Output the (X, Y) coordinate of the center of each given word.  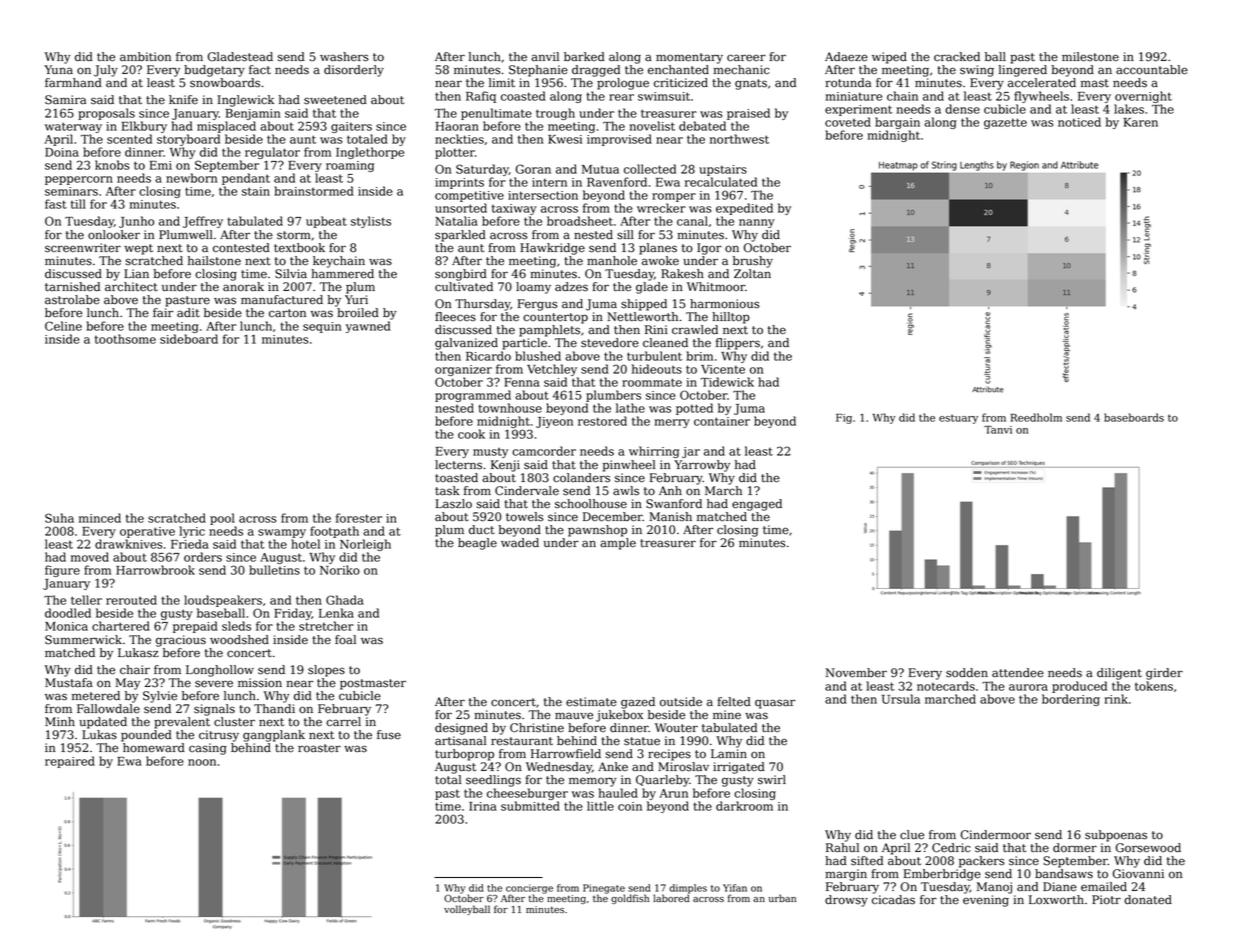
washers (344, 57)
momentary (689, 58)
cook (471, 434)
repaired (70, 762)
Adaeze (846, 57)
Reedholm (1036, 417)
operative (147, 532)
